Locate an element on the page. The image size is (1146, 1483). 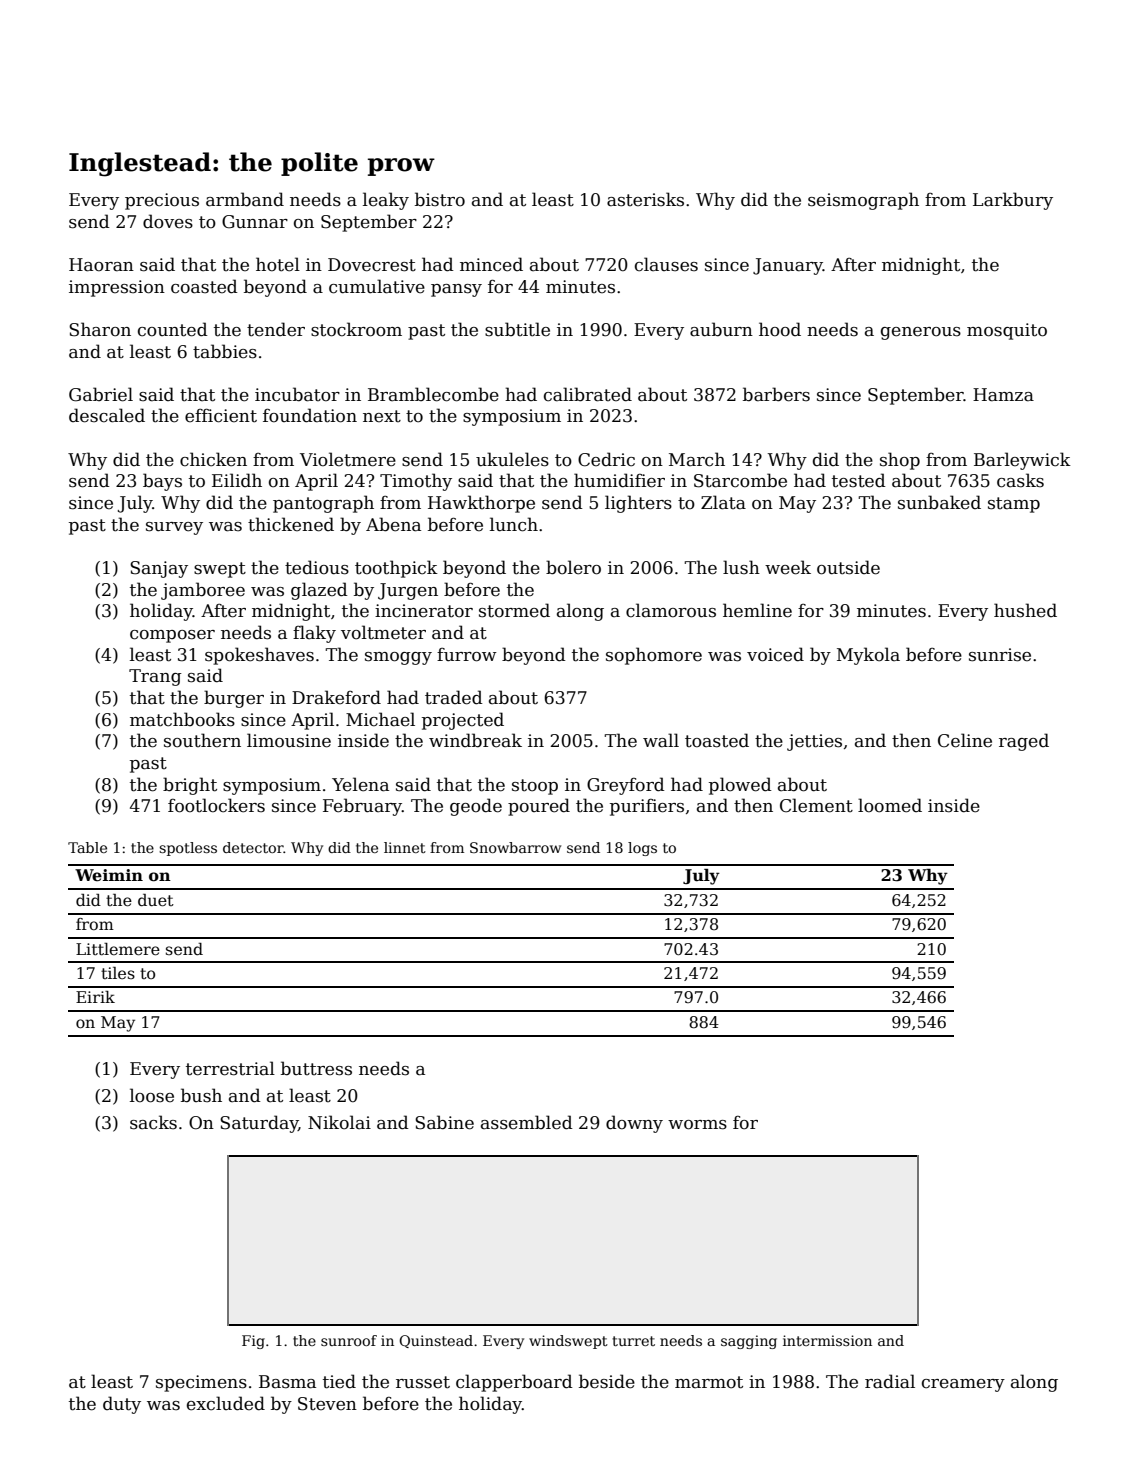
tiles is located at coordinates (118, 973).
